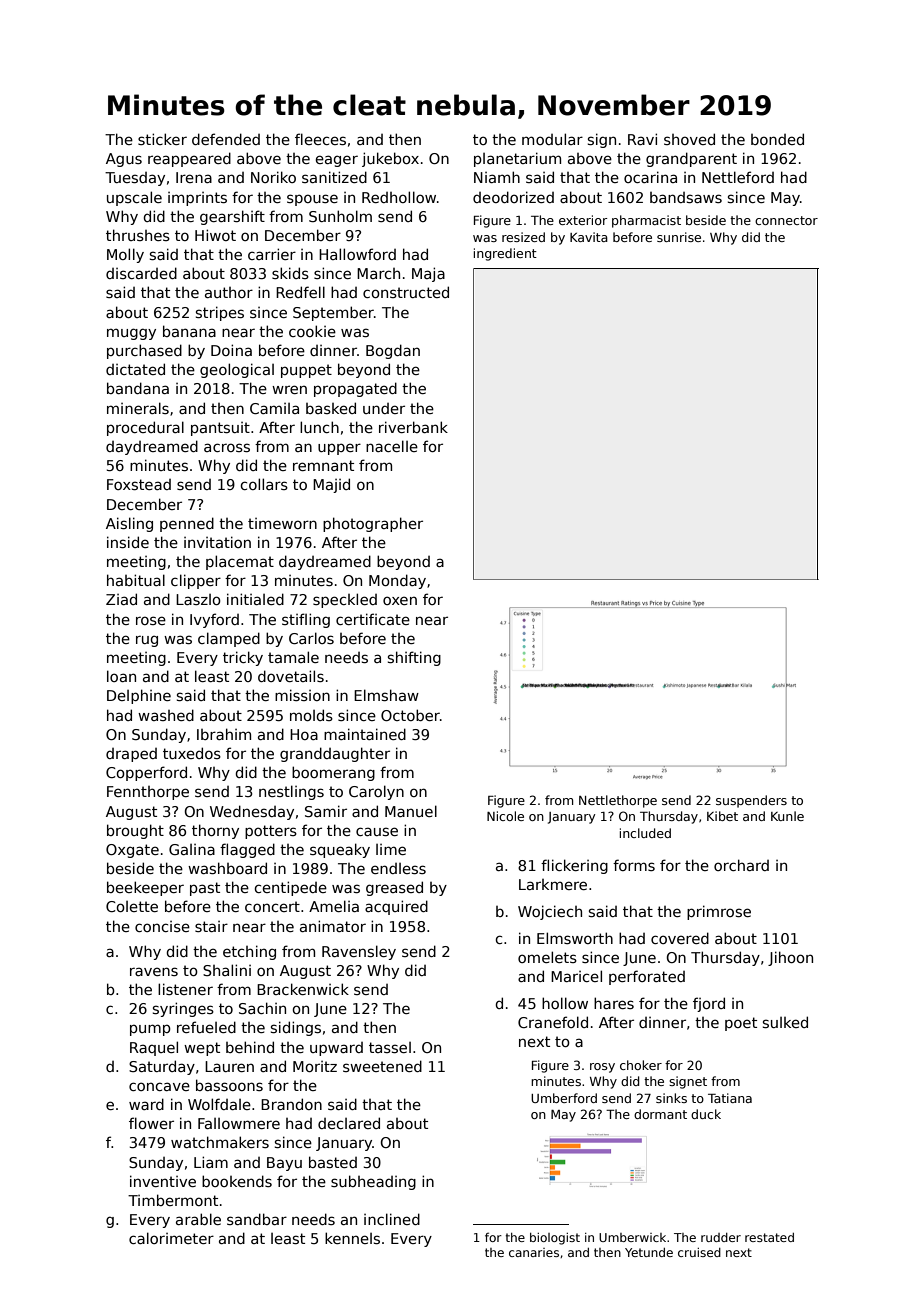 The width and height of the screenshot is (924, 1308). I want to click on Nettlethorpe, so click(618, 801).
